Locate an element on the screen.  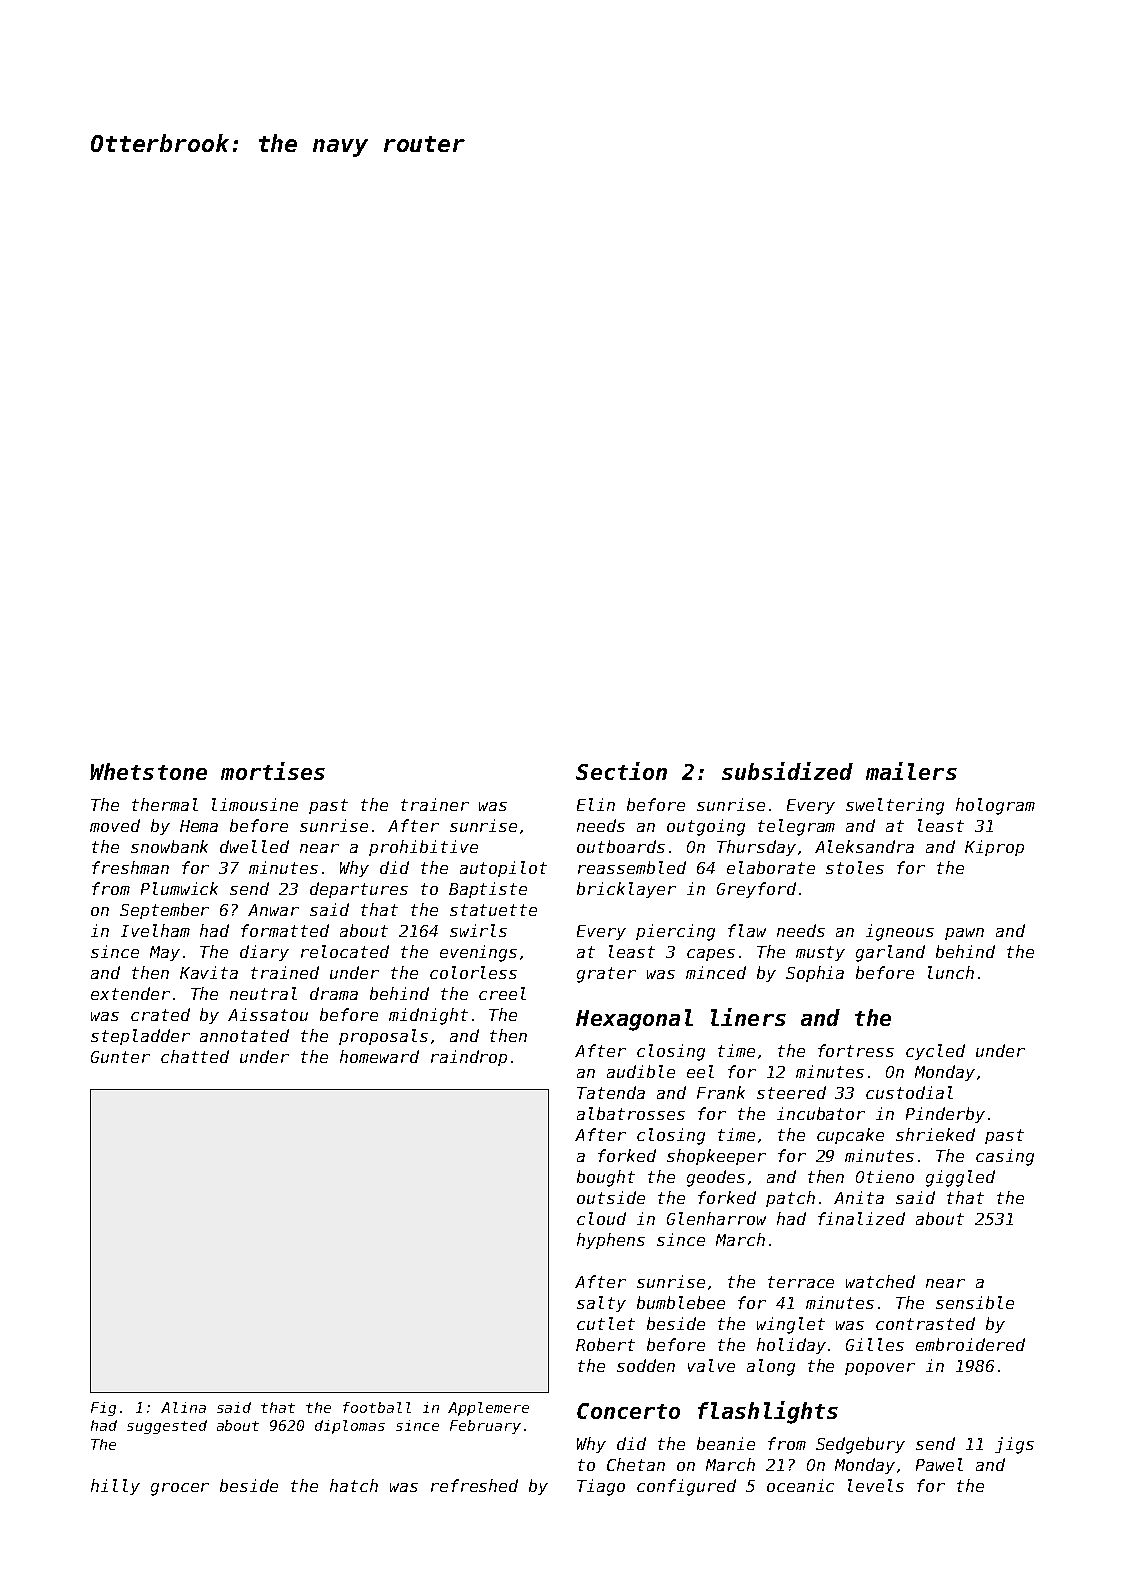
refreshed is located at coordinates (474, 1485).
